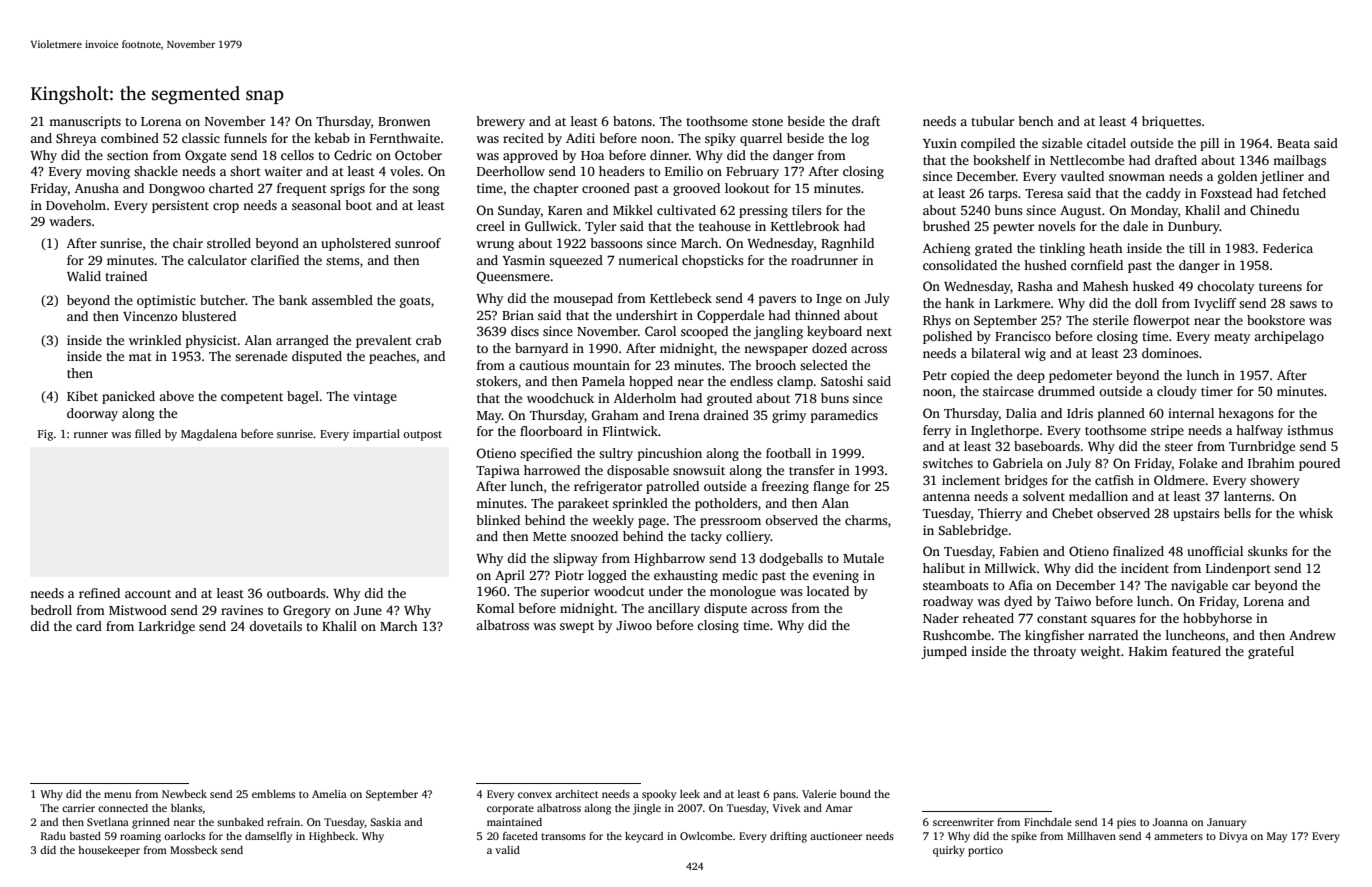 The image size is (1372, 887). I want to click on outboards, so click(296, 593).
